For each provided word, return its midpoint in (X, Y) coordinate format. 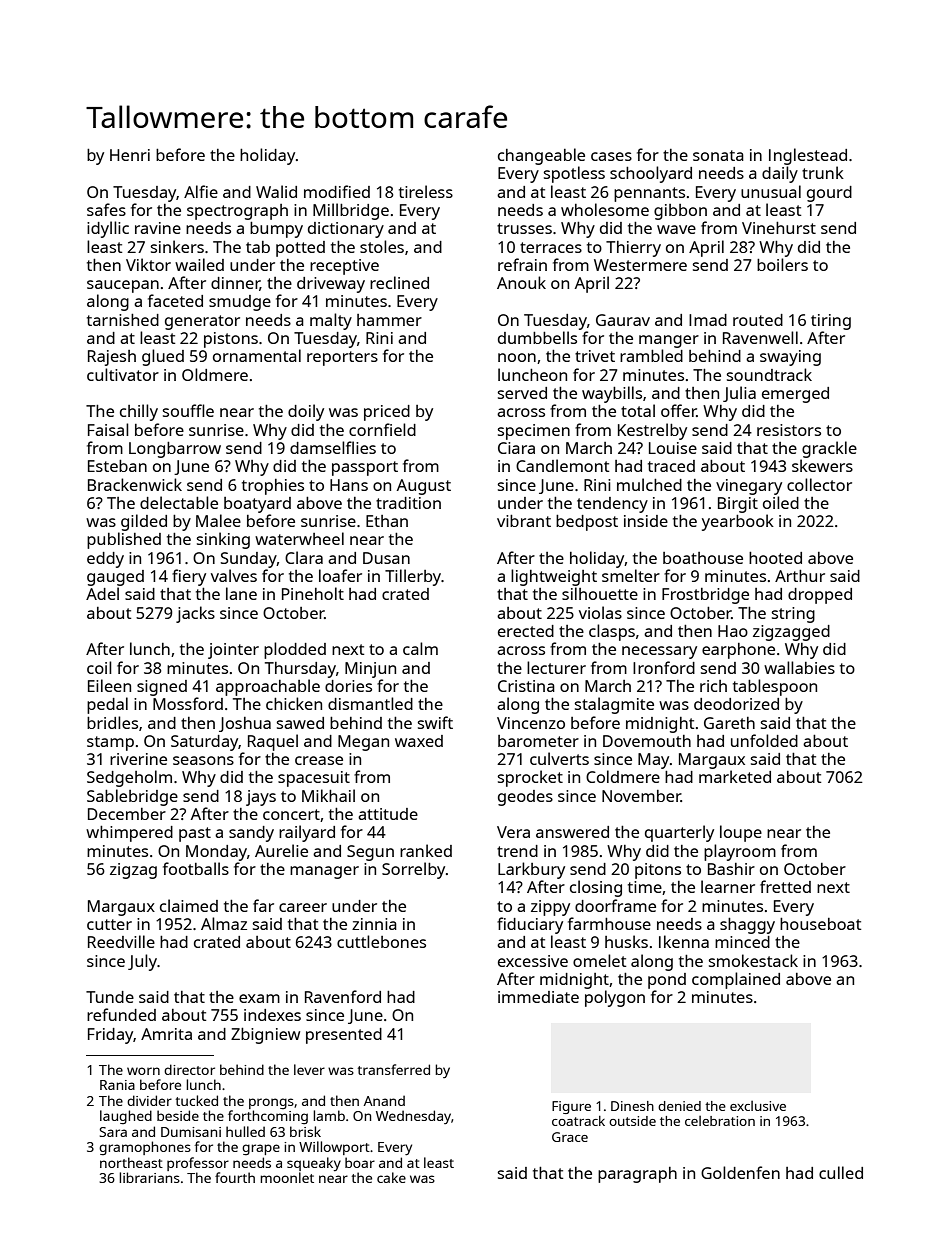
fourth (235, 1177)
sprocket (530, 778)
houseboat (820, 924)
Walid (276, 191)
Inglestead (808, 156)
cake (391, 1177)
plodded (295, 650)
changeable (541, 156)
